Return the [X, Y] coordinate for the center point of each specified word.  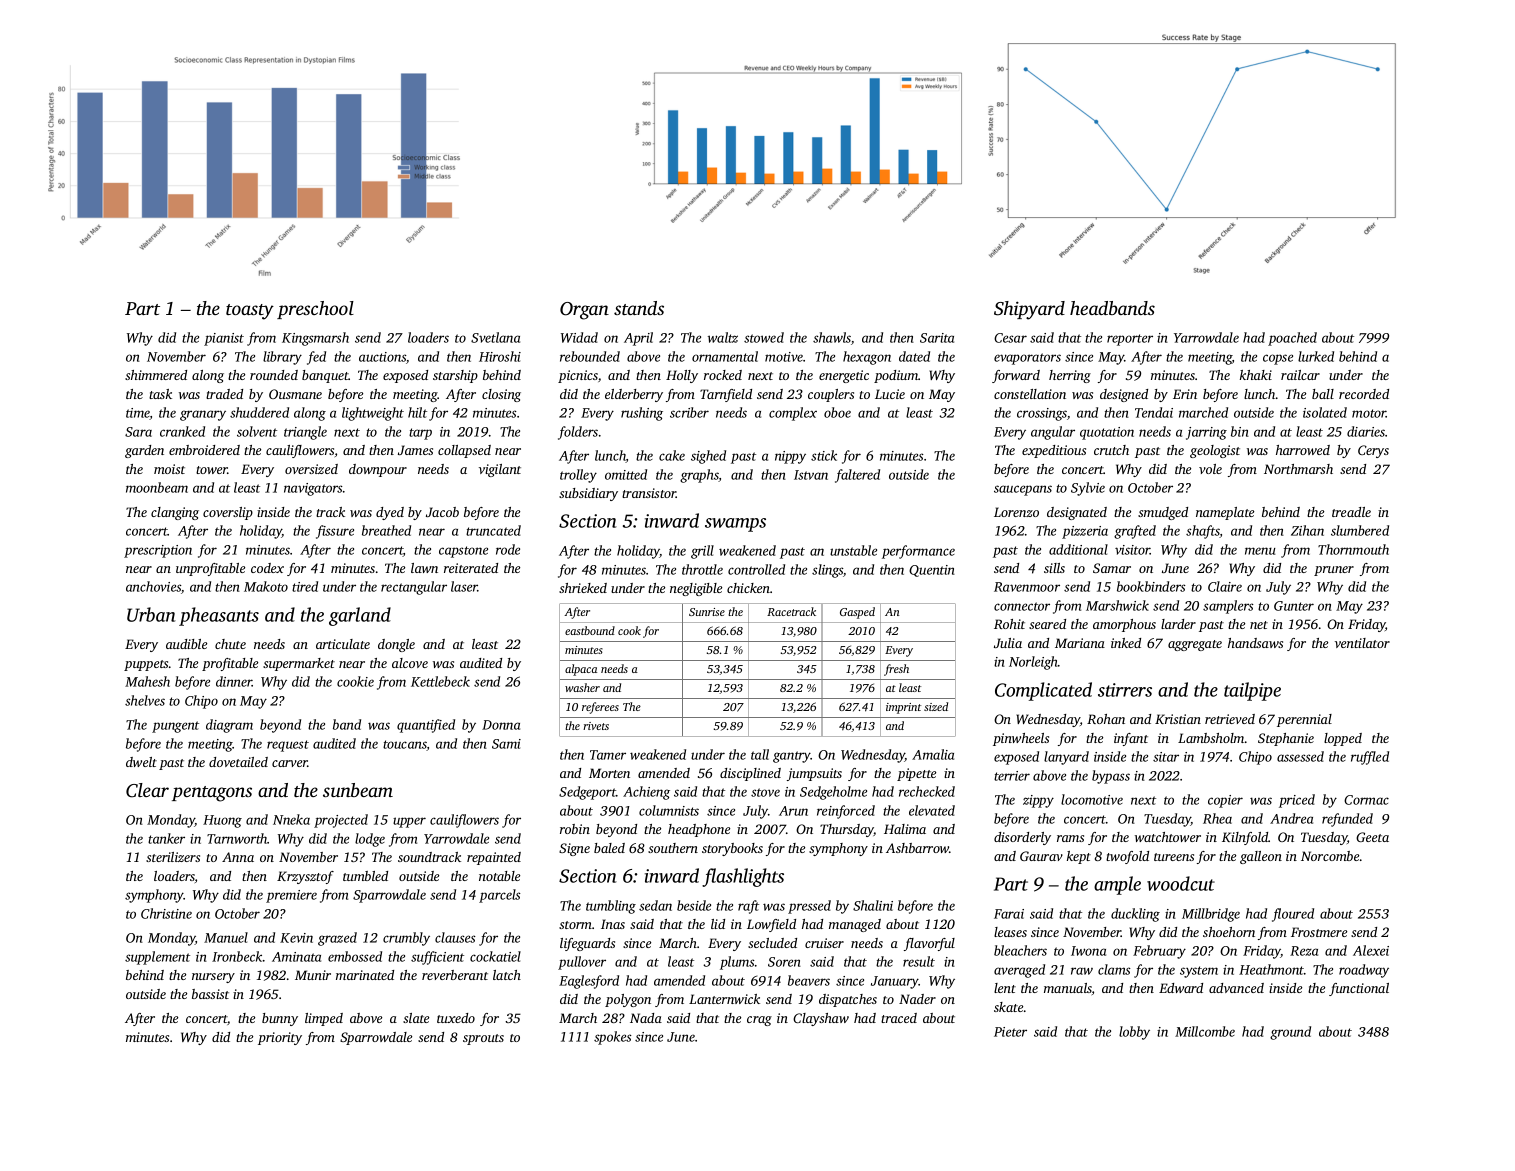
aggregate [1195, 645]
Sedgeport [587, 793]
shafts [1203, 532]
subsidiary [588, 494]
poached [1292, 339]
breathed [386, 530]
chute [230, 644]
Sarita [937, 338]
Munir [313, 975]
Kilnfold [1245, 838]
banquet [325, 376]
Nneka [291, 819]
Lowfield [771, 925]
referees [600, 708]
